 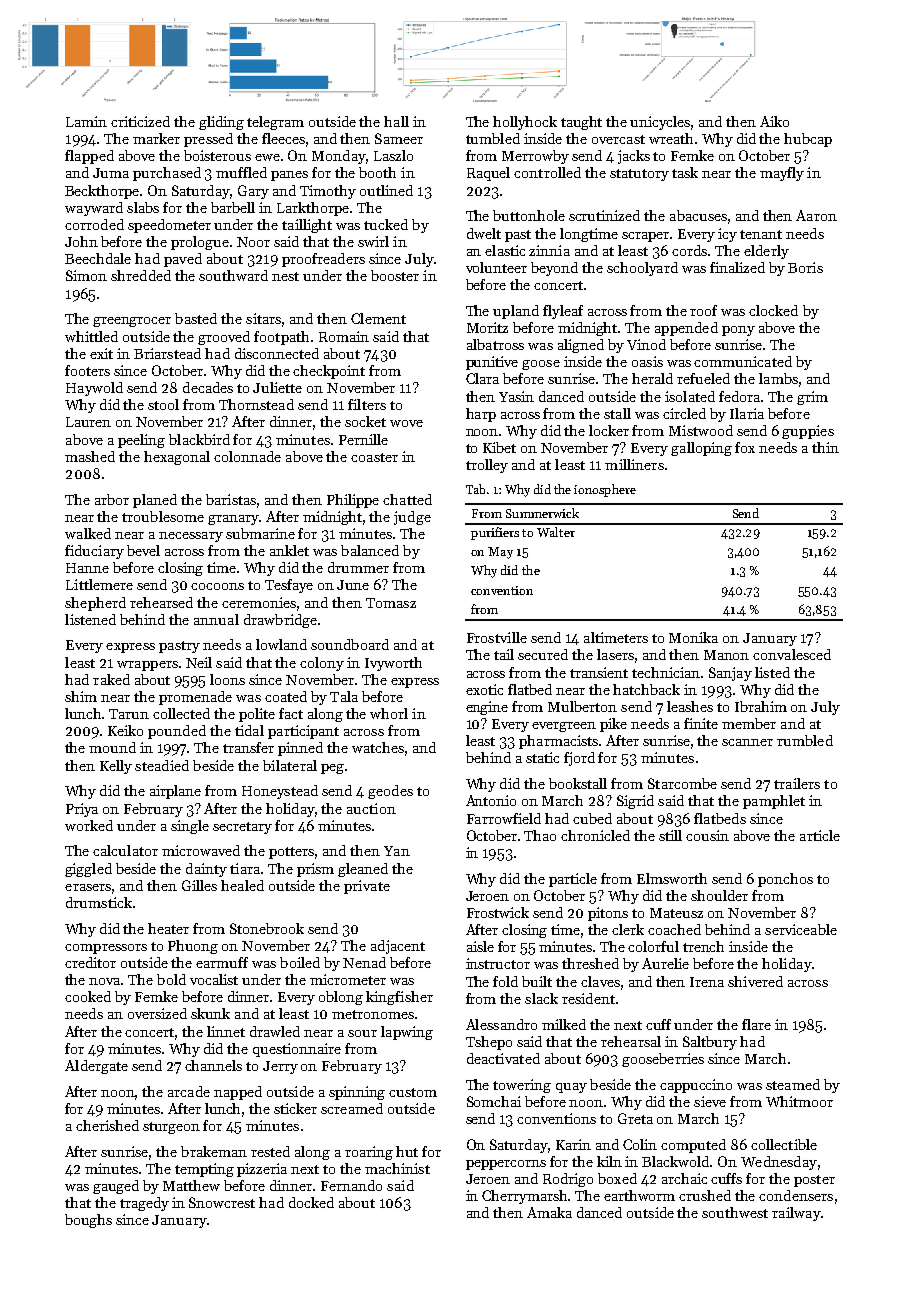 What do you see at coordinates (693, 637) in the screenshot?
I see `Monika` at bounding box center [693, 637].
